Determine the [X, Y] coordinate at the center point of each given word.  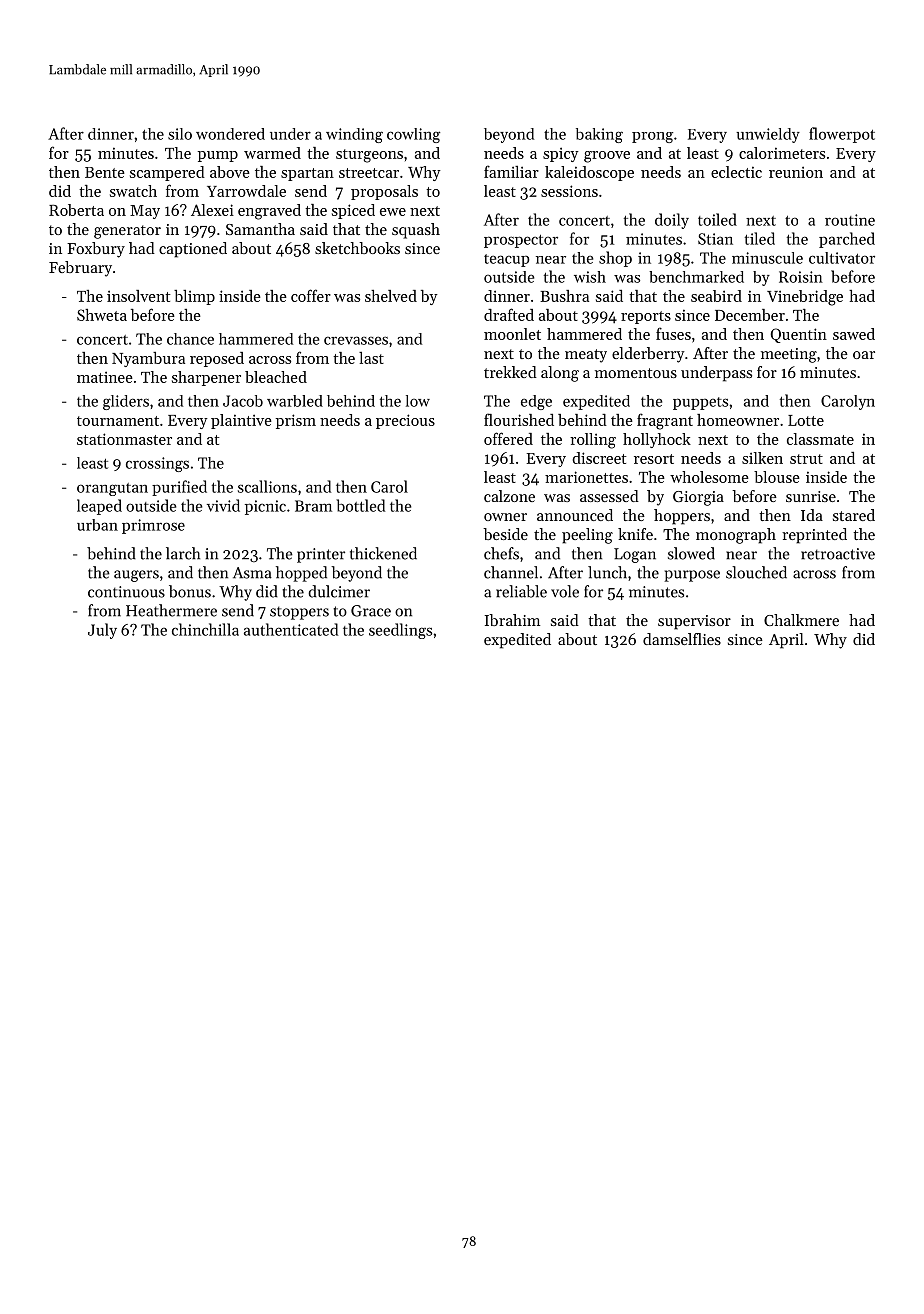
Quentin [798, 335]
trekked [510, 372]
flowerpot [842, 135]
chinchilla [205, 629]
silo [180, 134]
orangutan [112, 489]
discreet [599, 458]
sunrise [811, 496]
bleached [276, 377]
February [80, 269]
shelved [391, 296]
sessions [569, 191]
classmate [820, 439]
